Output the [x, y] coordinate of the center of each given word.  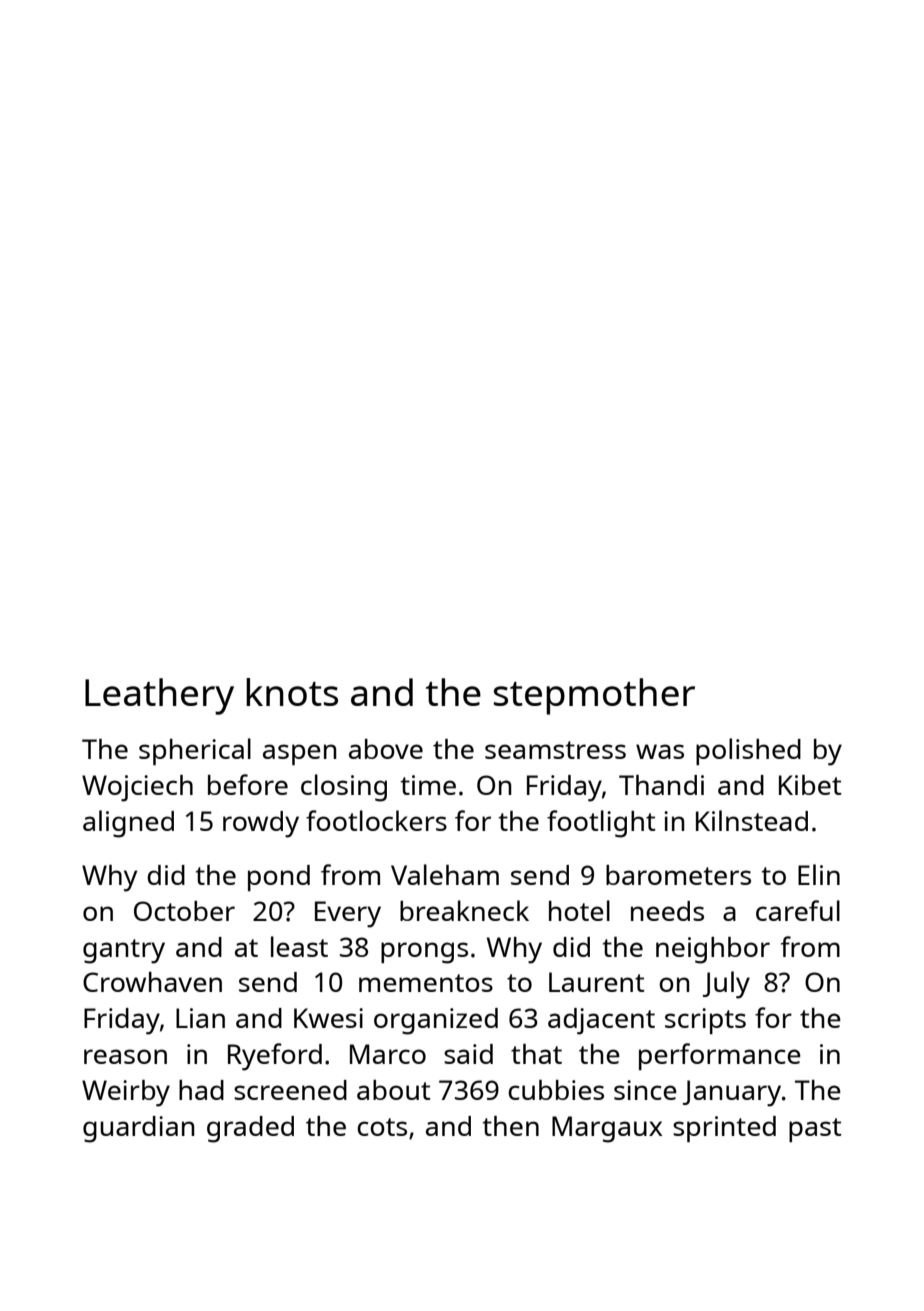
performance [720, 1056]
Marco [388, 1054]
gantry [124, 951]
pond [279, 878]
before [248, 784]
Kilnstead [752, 820]
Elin [819, 874]
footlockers [376, 820]
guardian [139, 1129]
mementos [426, 983]
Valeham [445, 874]
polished [748, 751]
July [726, 985]
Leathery [159, 696]
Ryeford [275, 1057]
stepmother [594, 696]
